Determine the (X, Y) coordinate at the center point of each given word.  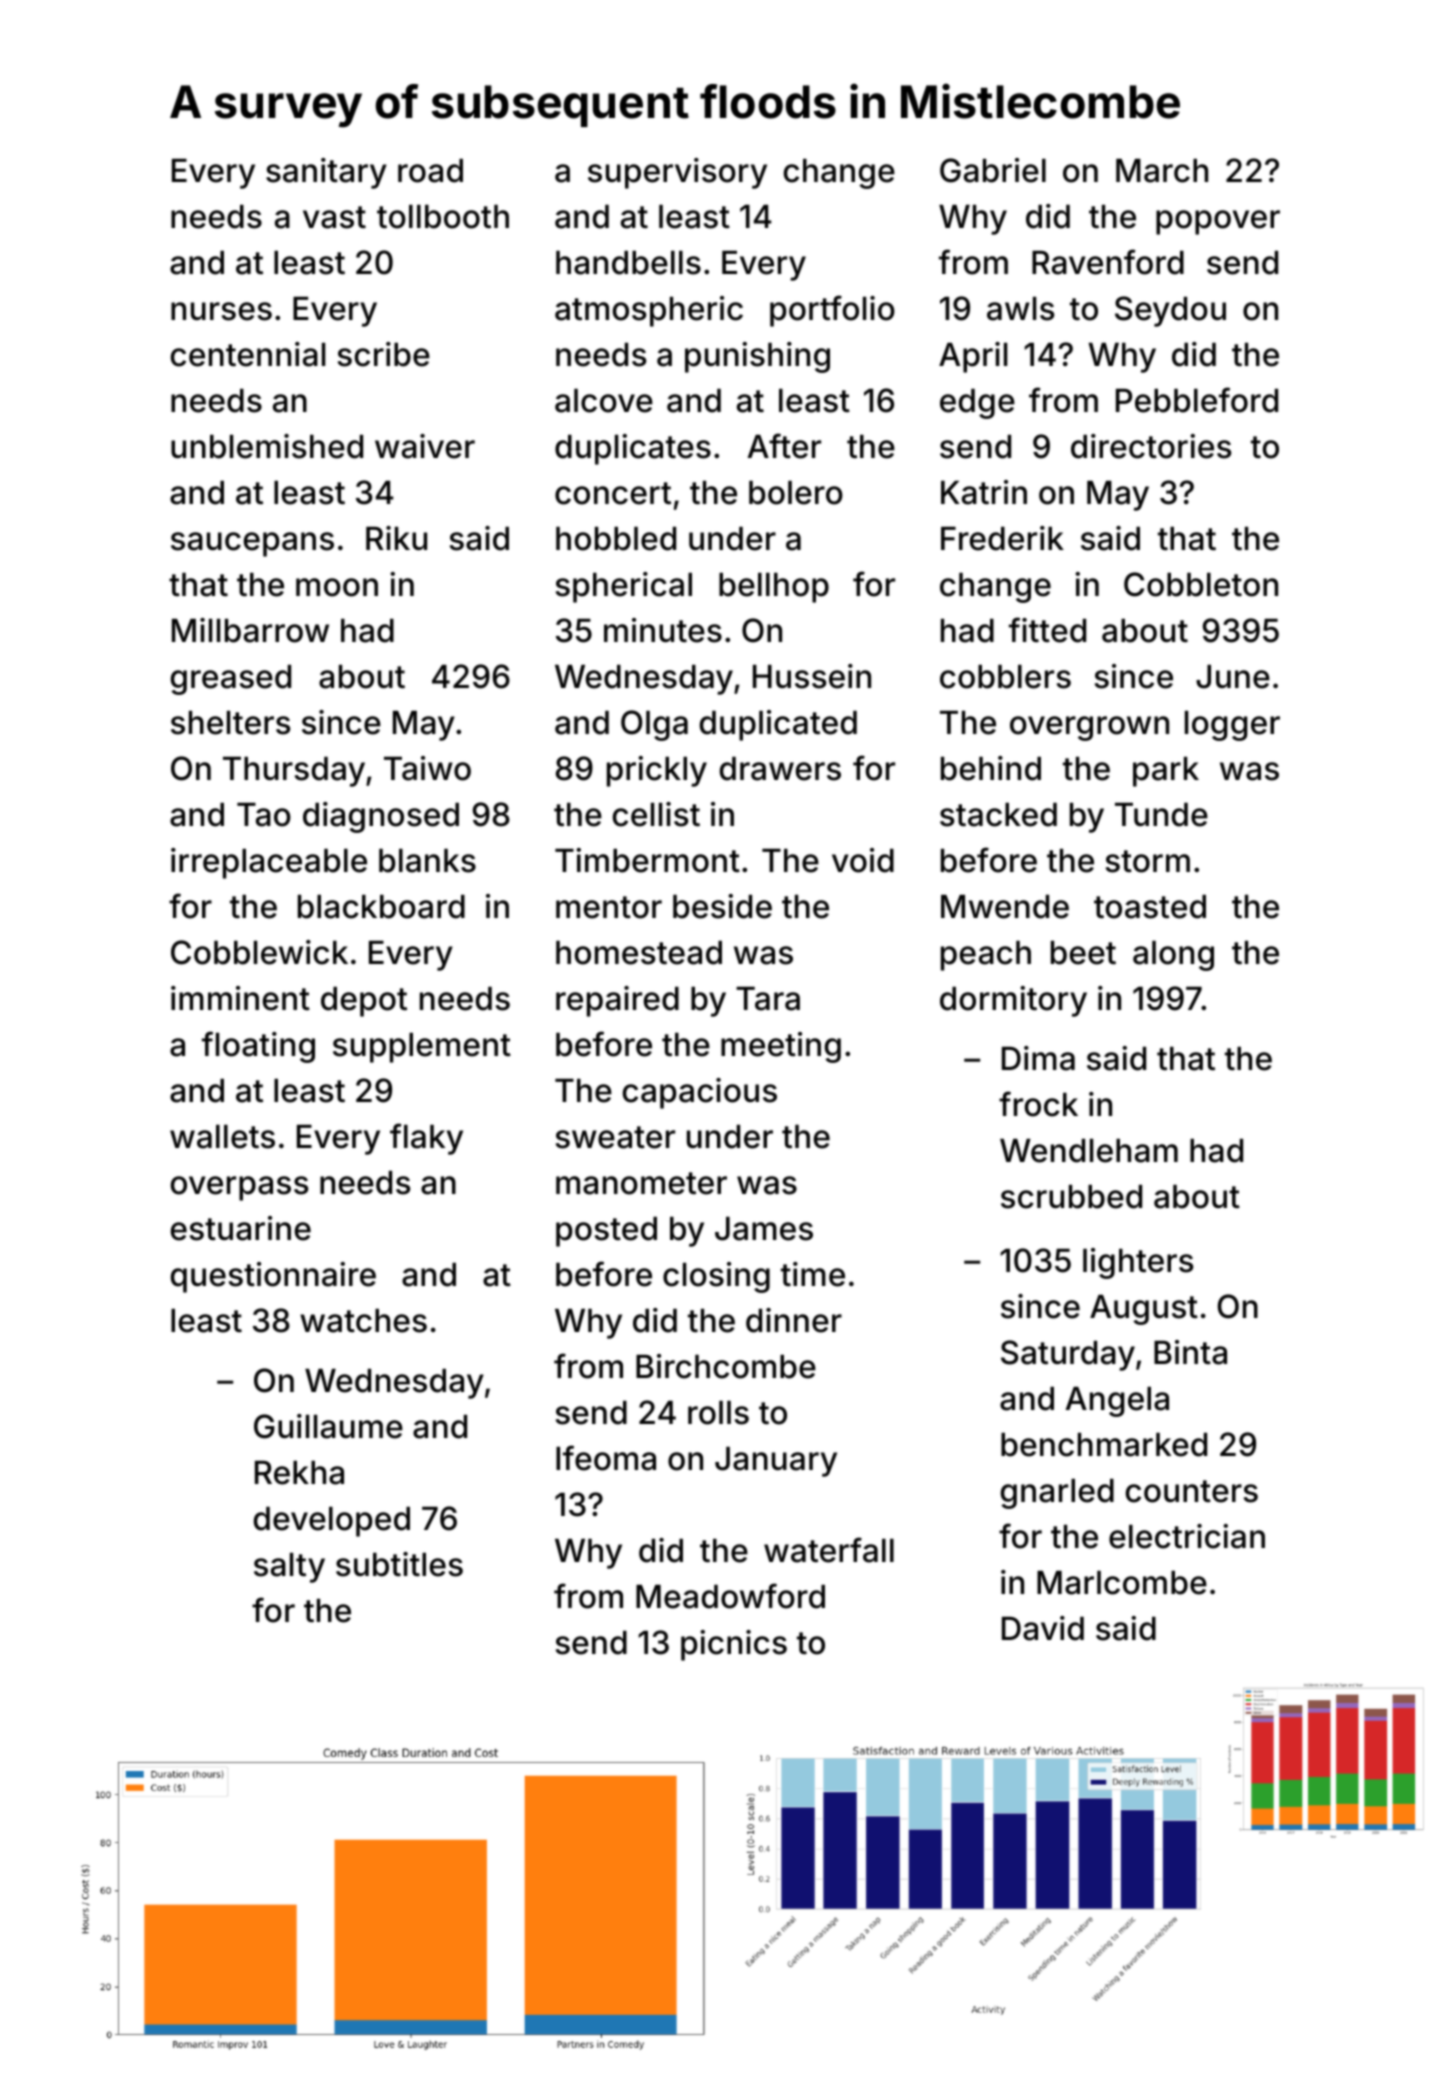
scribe (384, 354)
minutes (663, 630)
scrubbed (1071, 1197)
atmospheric (649, 311)
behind (991, 768)
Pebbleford (1197, 400)
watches (363, 1321)
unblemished (267, 446)
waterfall (829, 1550)
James (764, 1229)
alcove (604, 401)
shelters (230, 723)
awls (1020, 309)
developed (332, 1522)
